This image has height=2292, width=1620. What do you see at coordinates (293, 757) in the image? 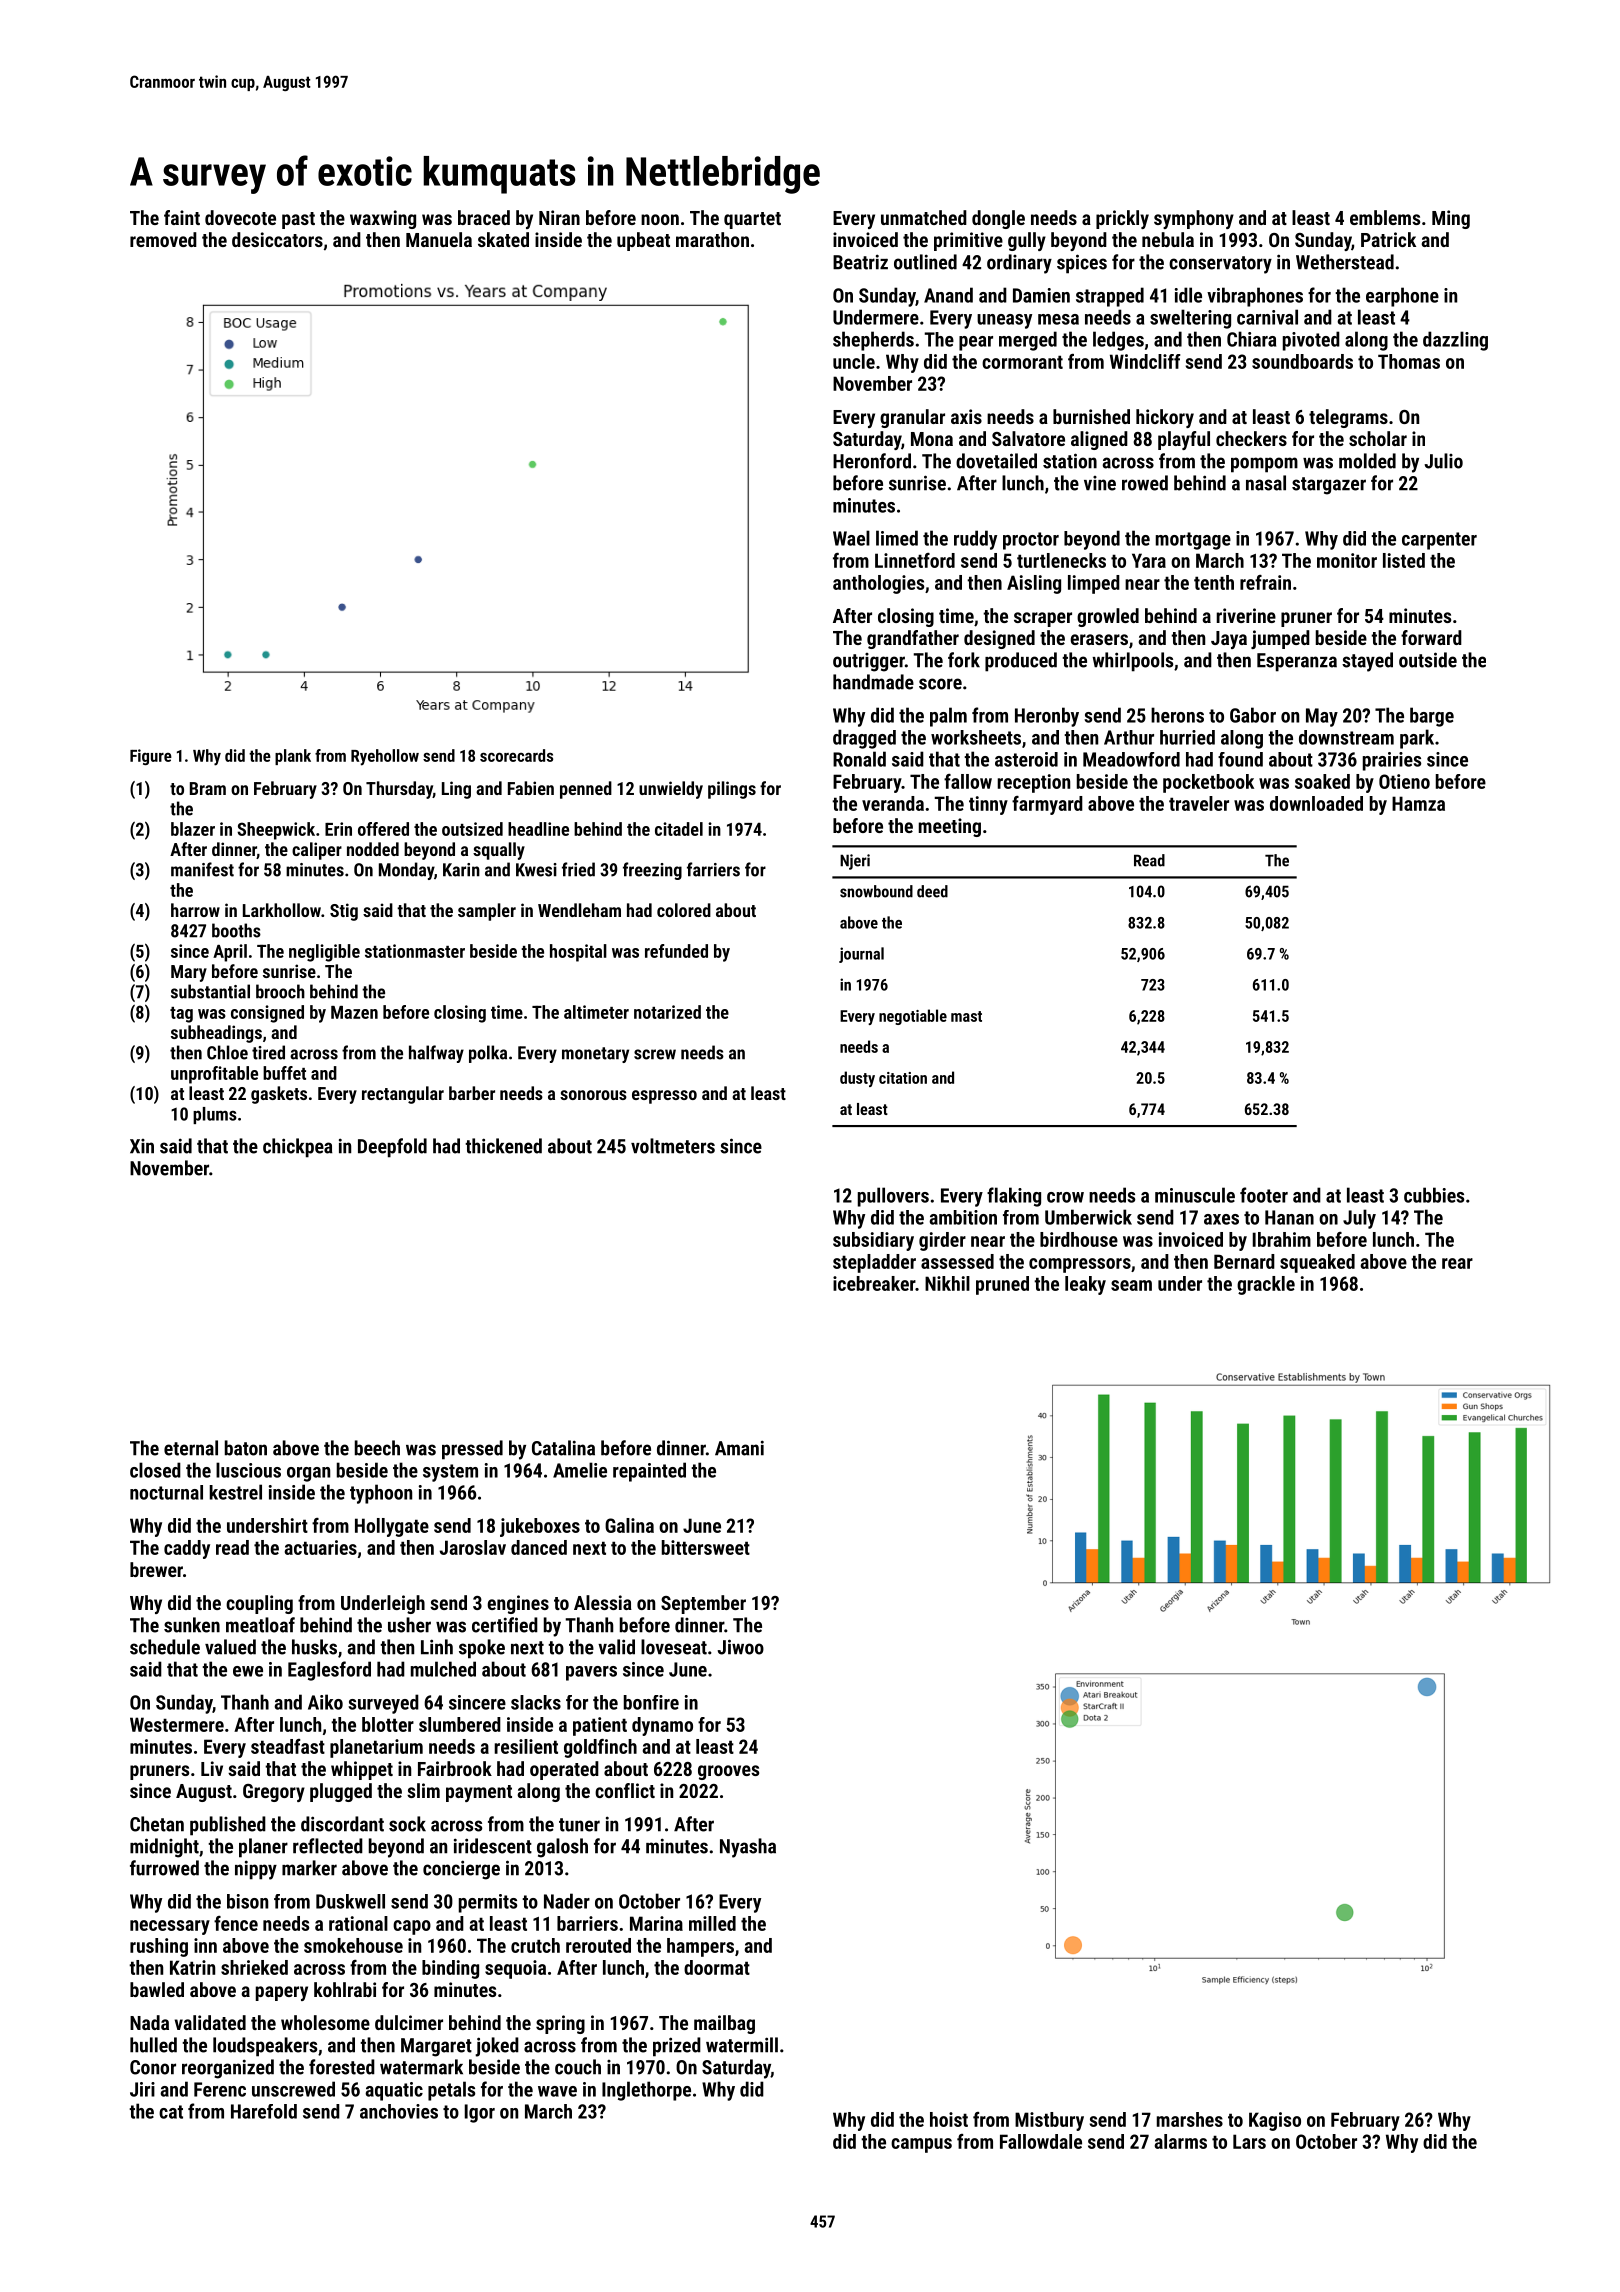
I see `plank` at bounding box center [293, 757].
